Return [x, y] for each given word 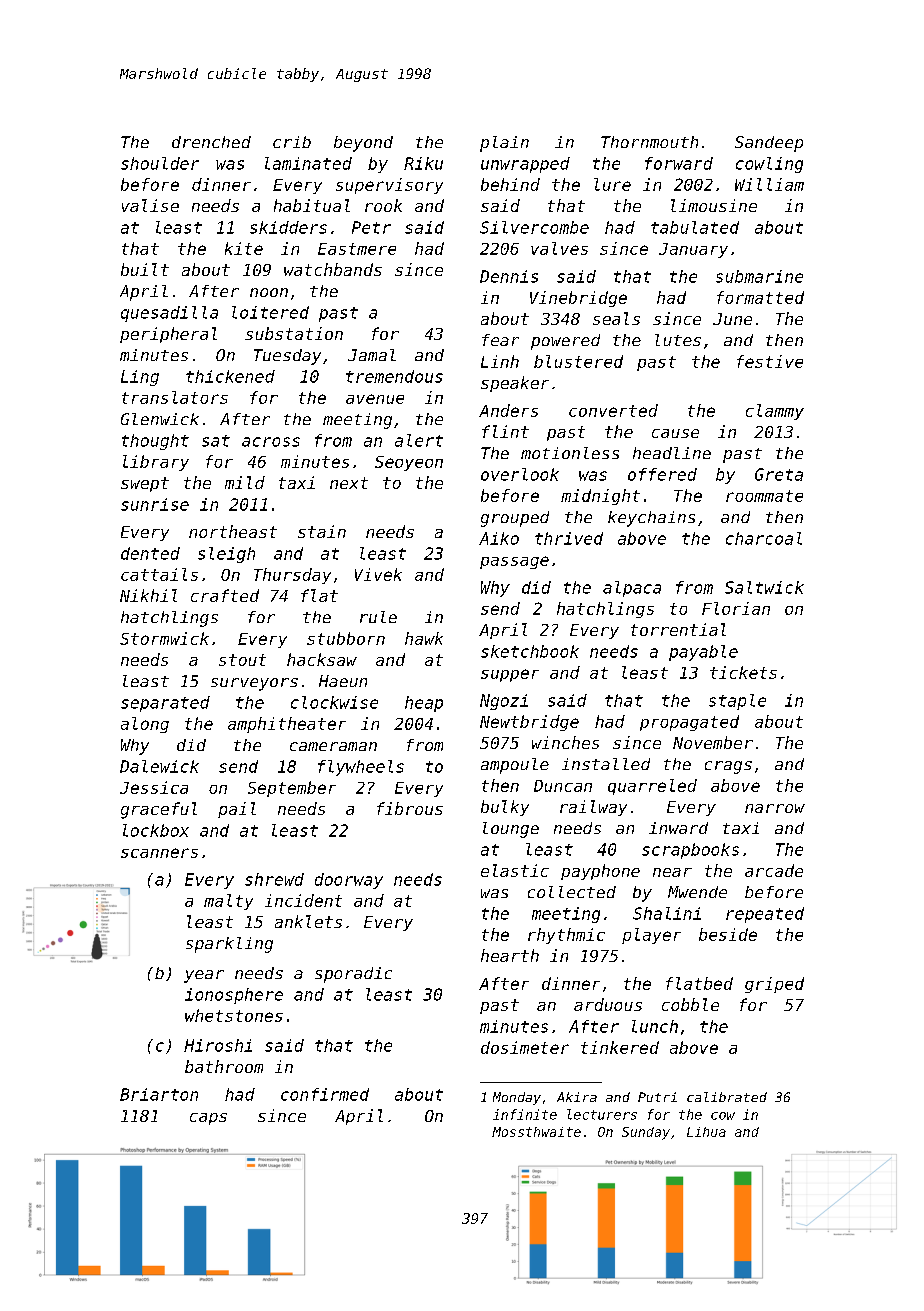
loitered [270, 312]
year [204, 976]
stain [322, 531]
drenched [211, 142]
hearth [510, 955]
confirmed [325, 1094]
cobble [690, 1004]
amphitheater [287, 725]
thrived [569, 538]
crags [728, 767]
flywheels [361, 768]
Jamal [372, 355]
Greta [779, 474]
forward [679, 163]
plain [504, 144]
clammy [775, 412]
